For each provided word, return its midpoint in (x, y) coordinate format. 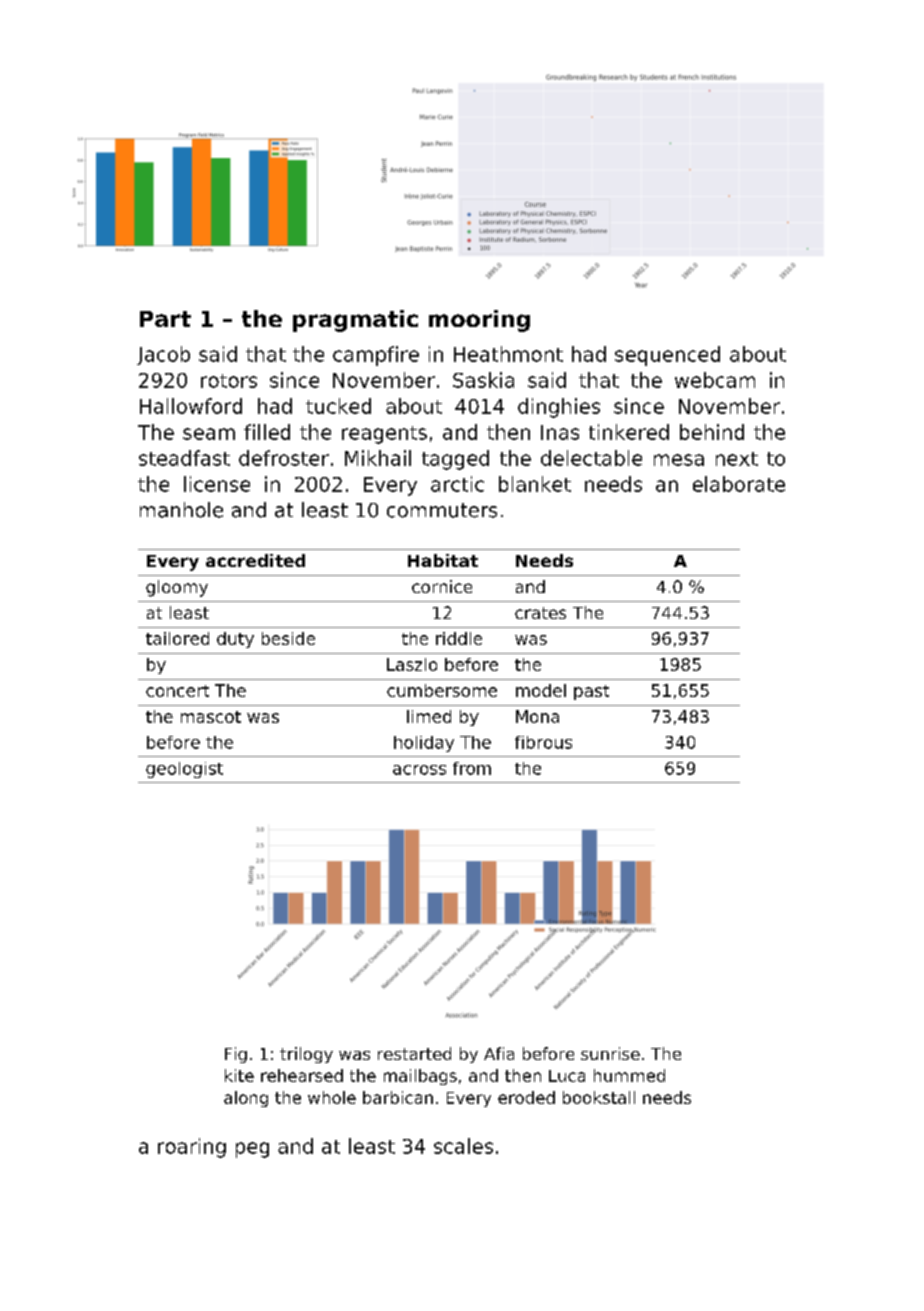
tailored (177, 638)
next (737, 459)
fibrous (543, 742)
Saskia (483, 380)
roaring (192, 1148)
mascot (211, 717)
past (591, 692)
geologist (184, 770)
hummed (629, 1075)
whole (332, 1097)
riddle (459, 638)
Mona (537, 716)
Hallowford (191, 406)
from (472, 768)
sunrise (610, 1053)
